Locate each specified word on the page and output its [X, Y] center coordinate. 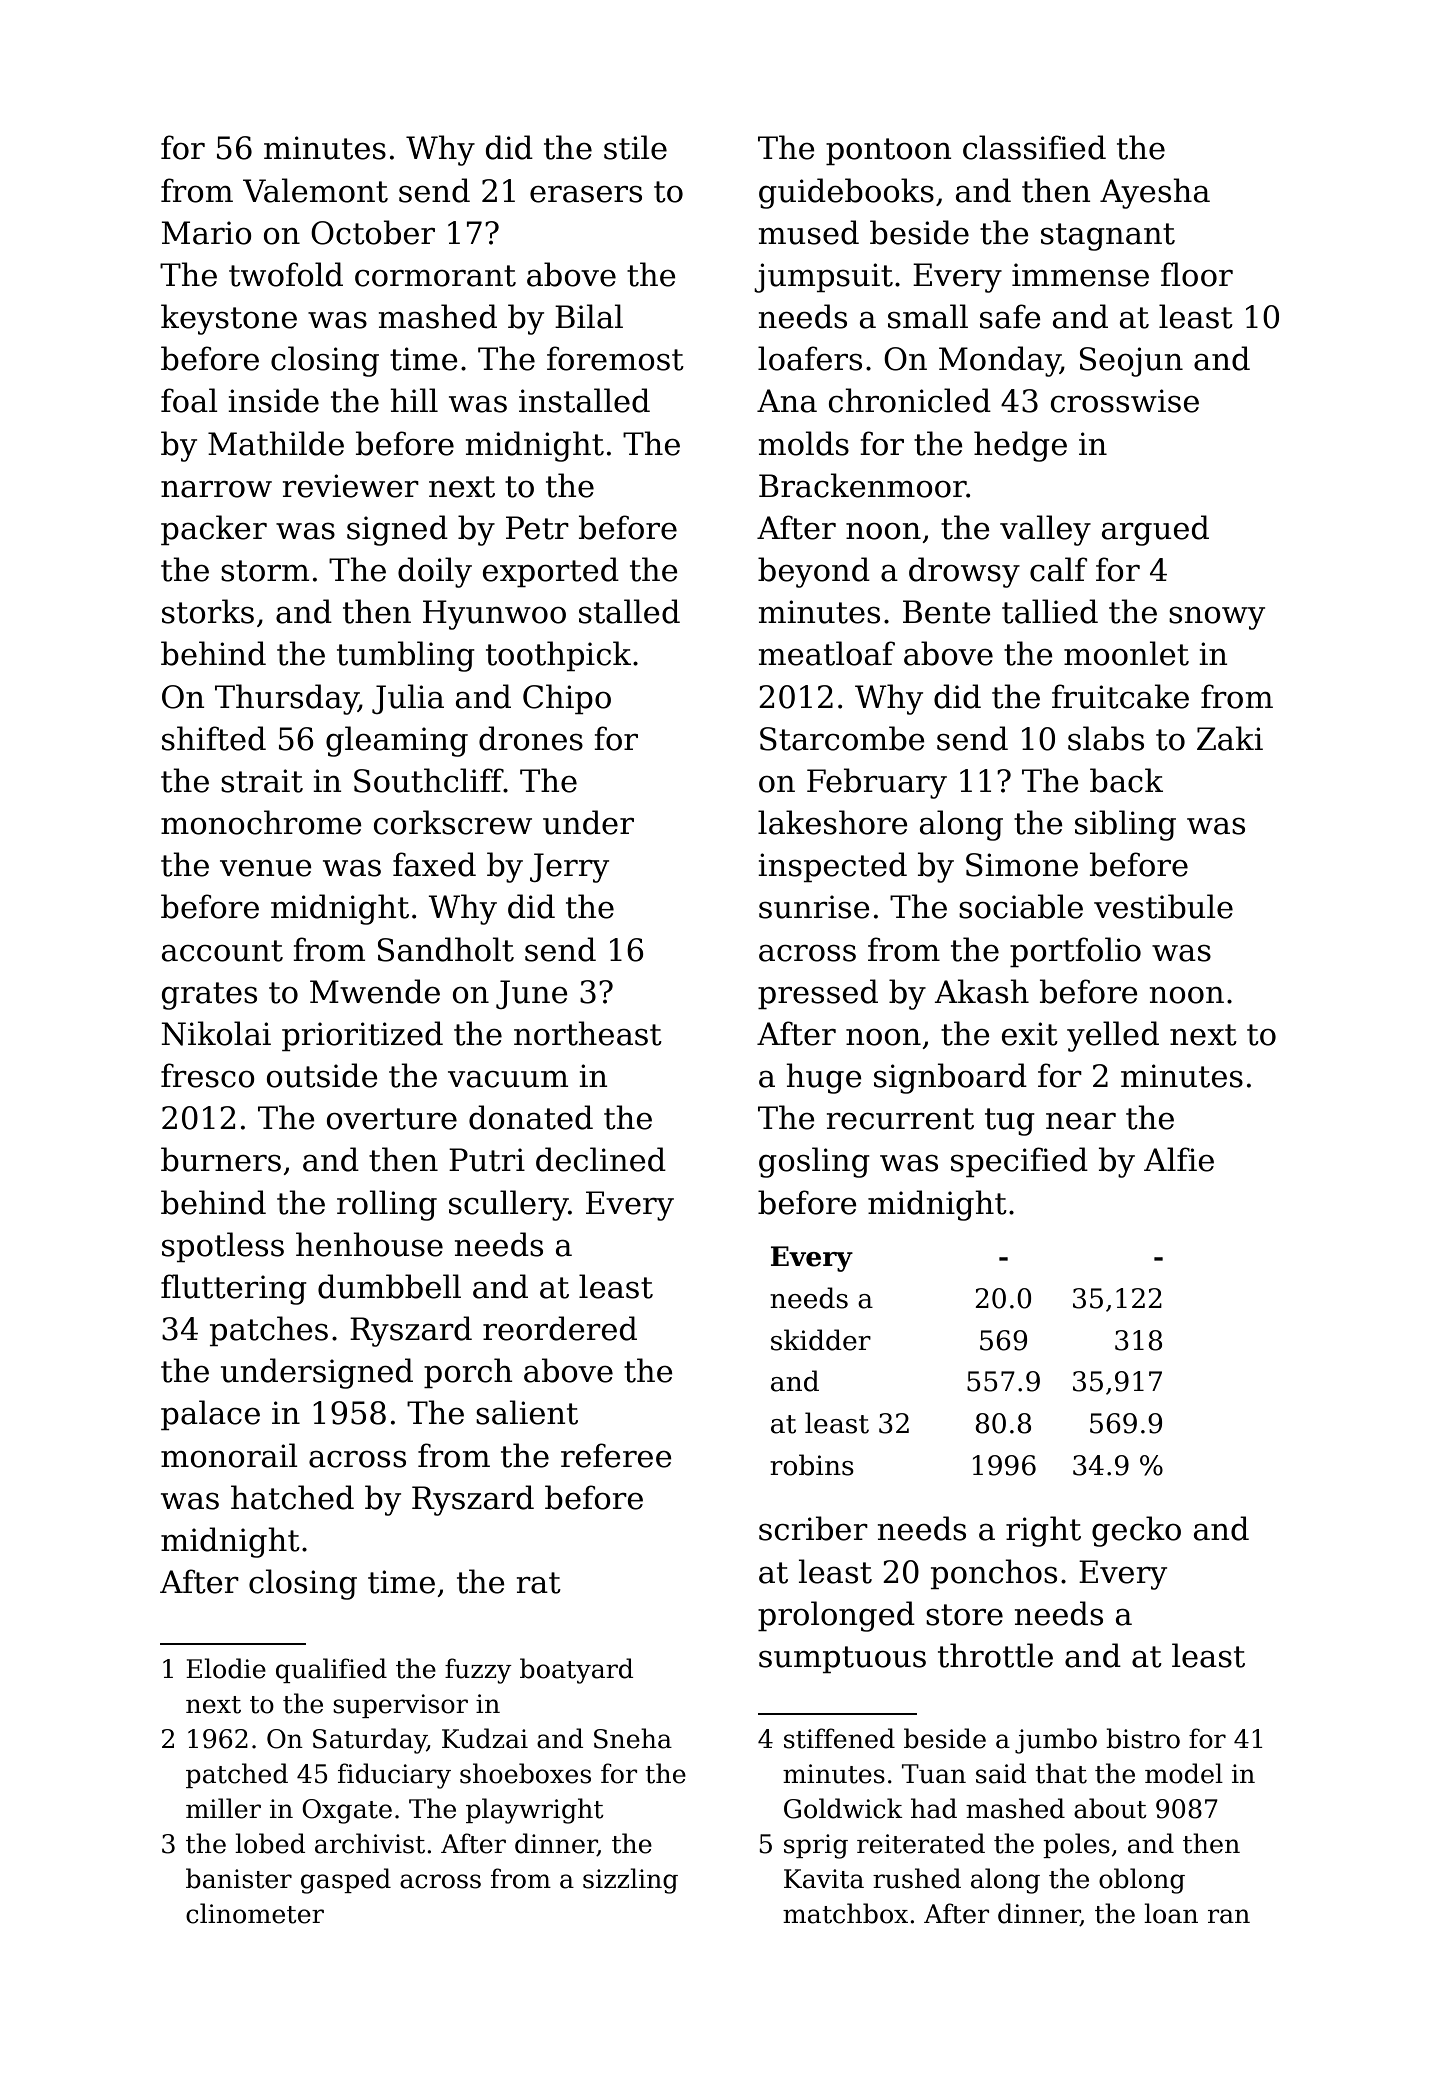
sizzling [630, 1881]
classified [1034, 147]
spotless [223, 1247]
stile [635, 147]
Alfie [1179, 1159]
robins [812, 1465]
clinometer [255, 1913]
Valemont [315, 190]
